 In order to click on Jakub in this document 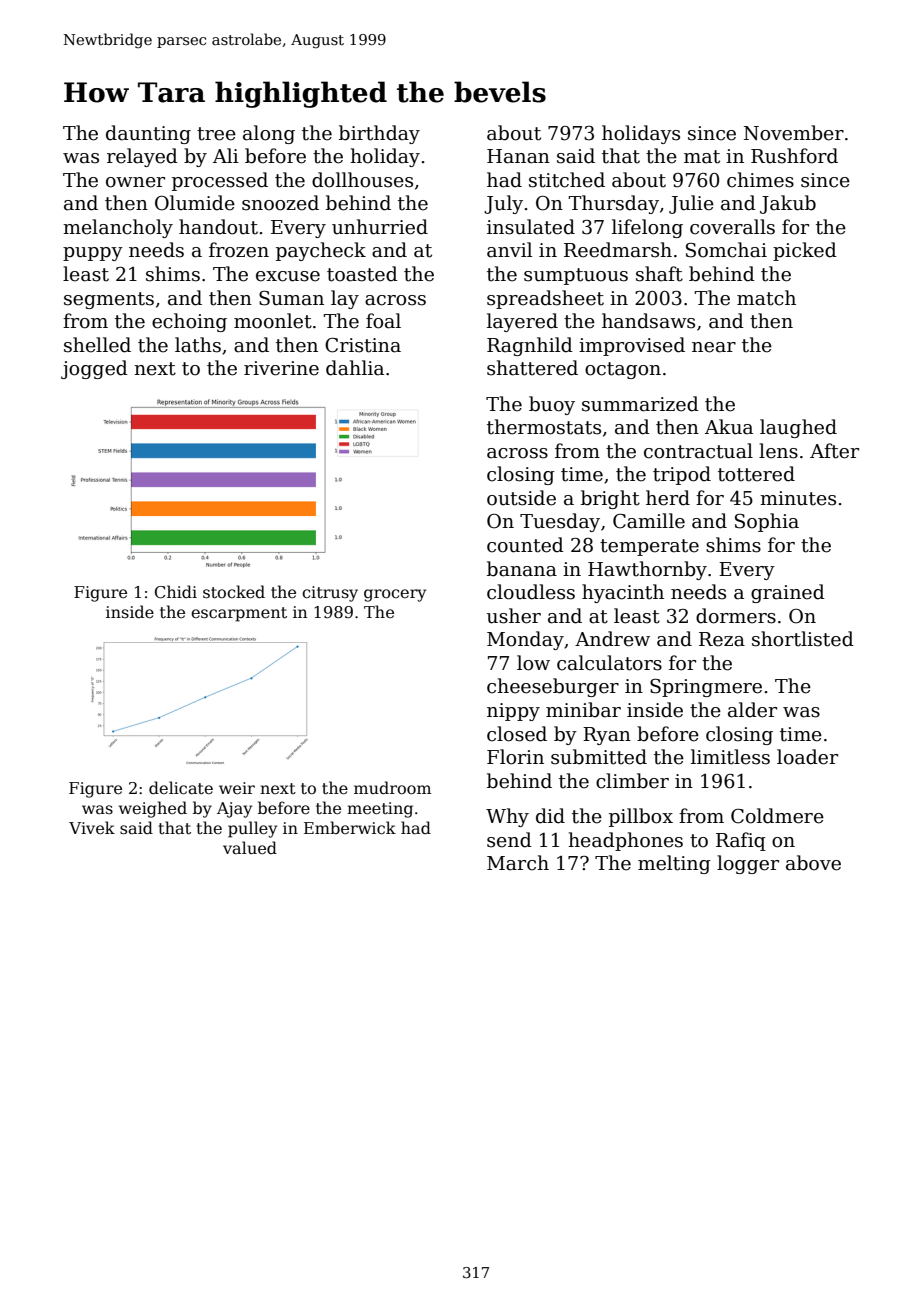, I will do `click(788, 204)`.
